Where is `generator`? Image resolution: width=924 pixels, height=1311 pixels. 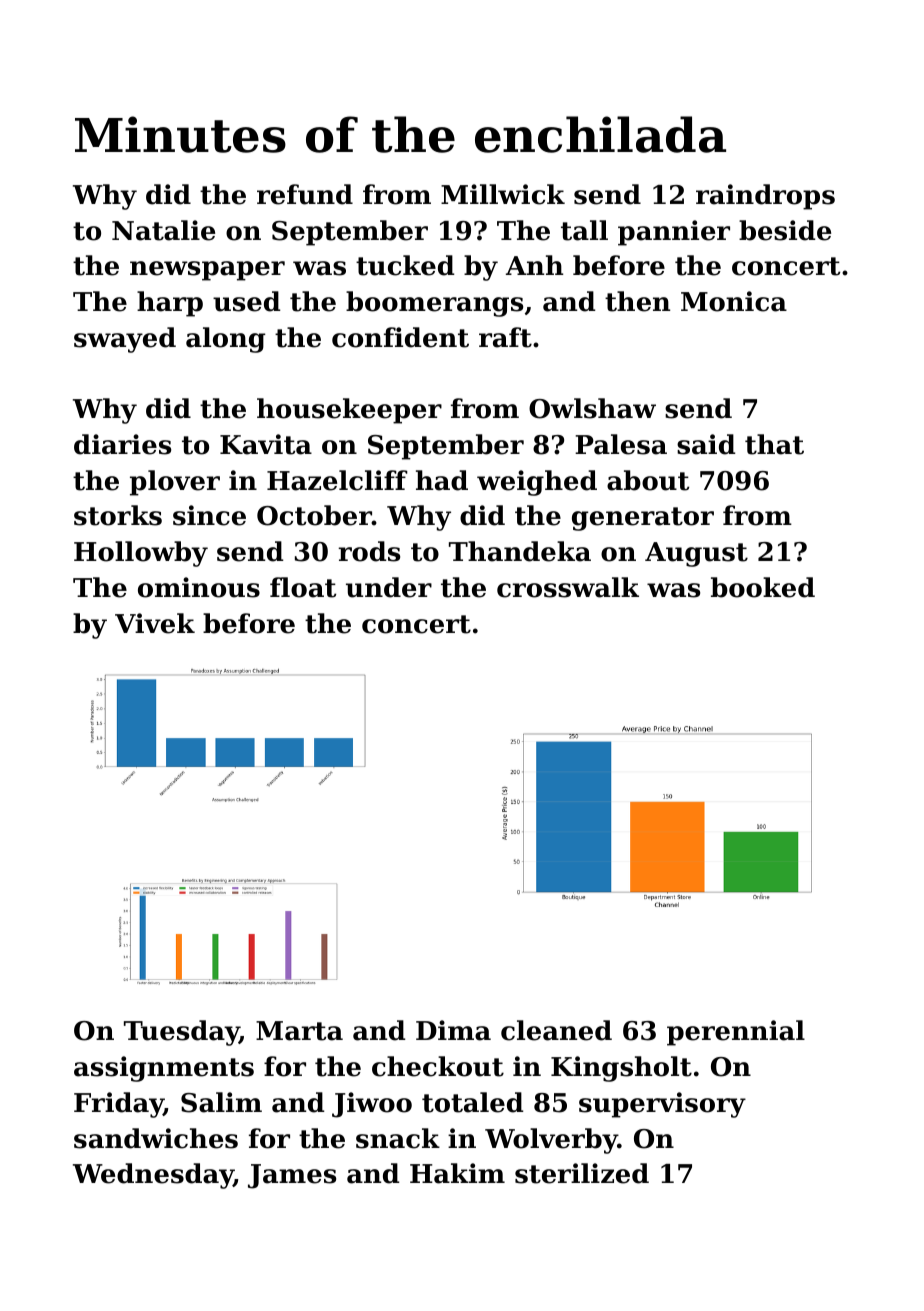
generator is located at coordinates (643, 519).
